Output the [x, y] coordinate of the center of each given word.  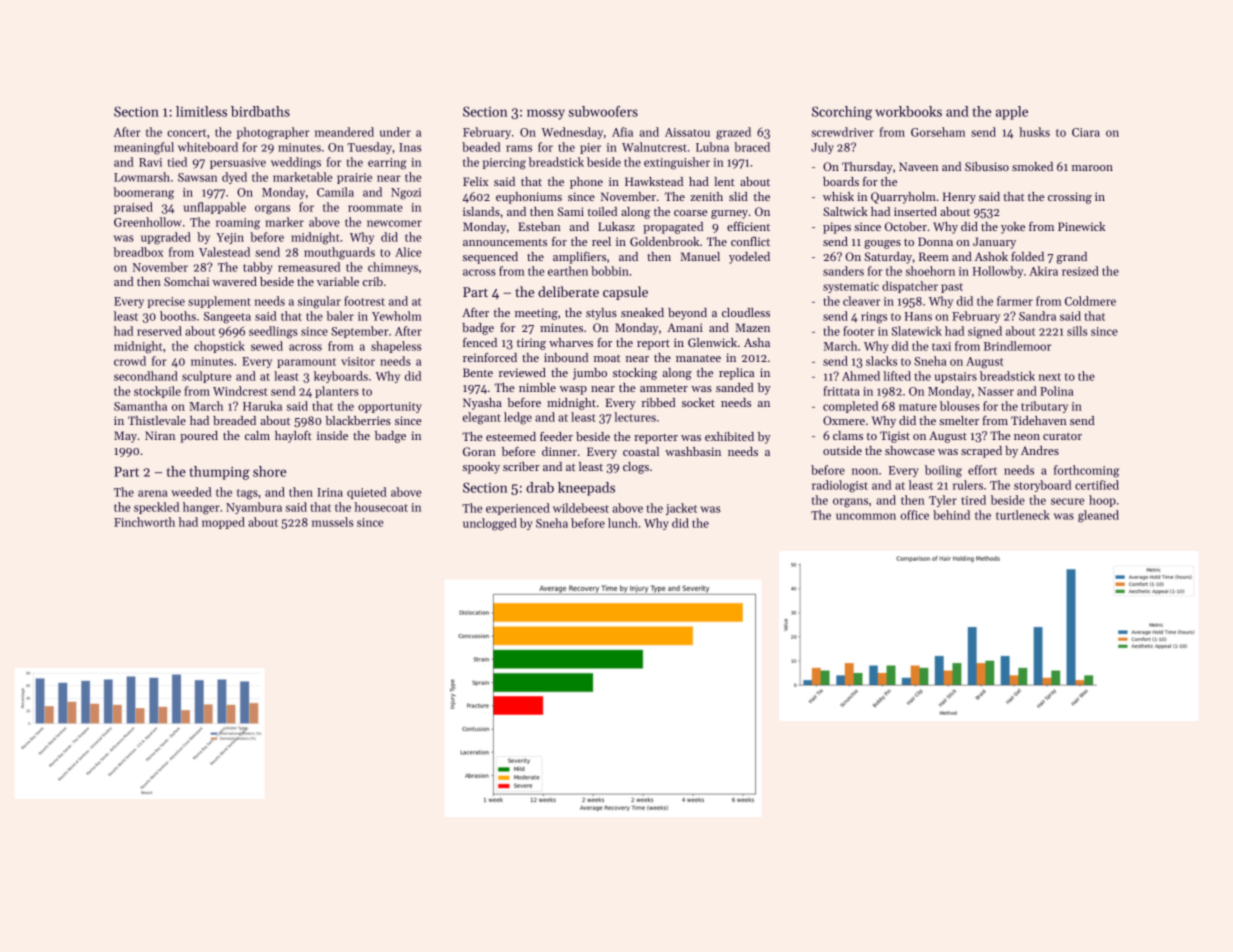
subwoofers [603, 111]
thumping [220, 473]
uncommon [866, 516]
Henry [959, 198]
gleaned [1098, 516]
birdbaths [260, 111]
